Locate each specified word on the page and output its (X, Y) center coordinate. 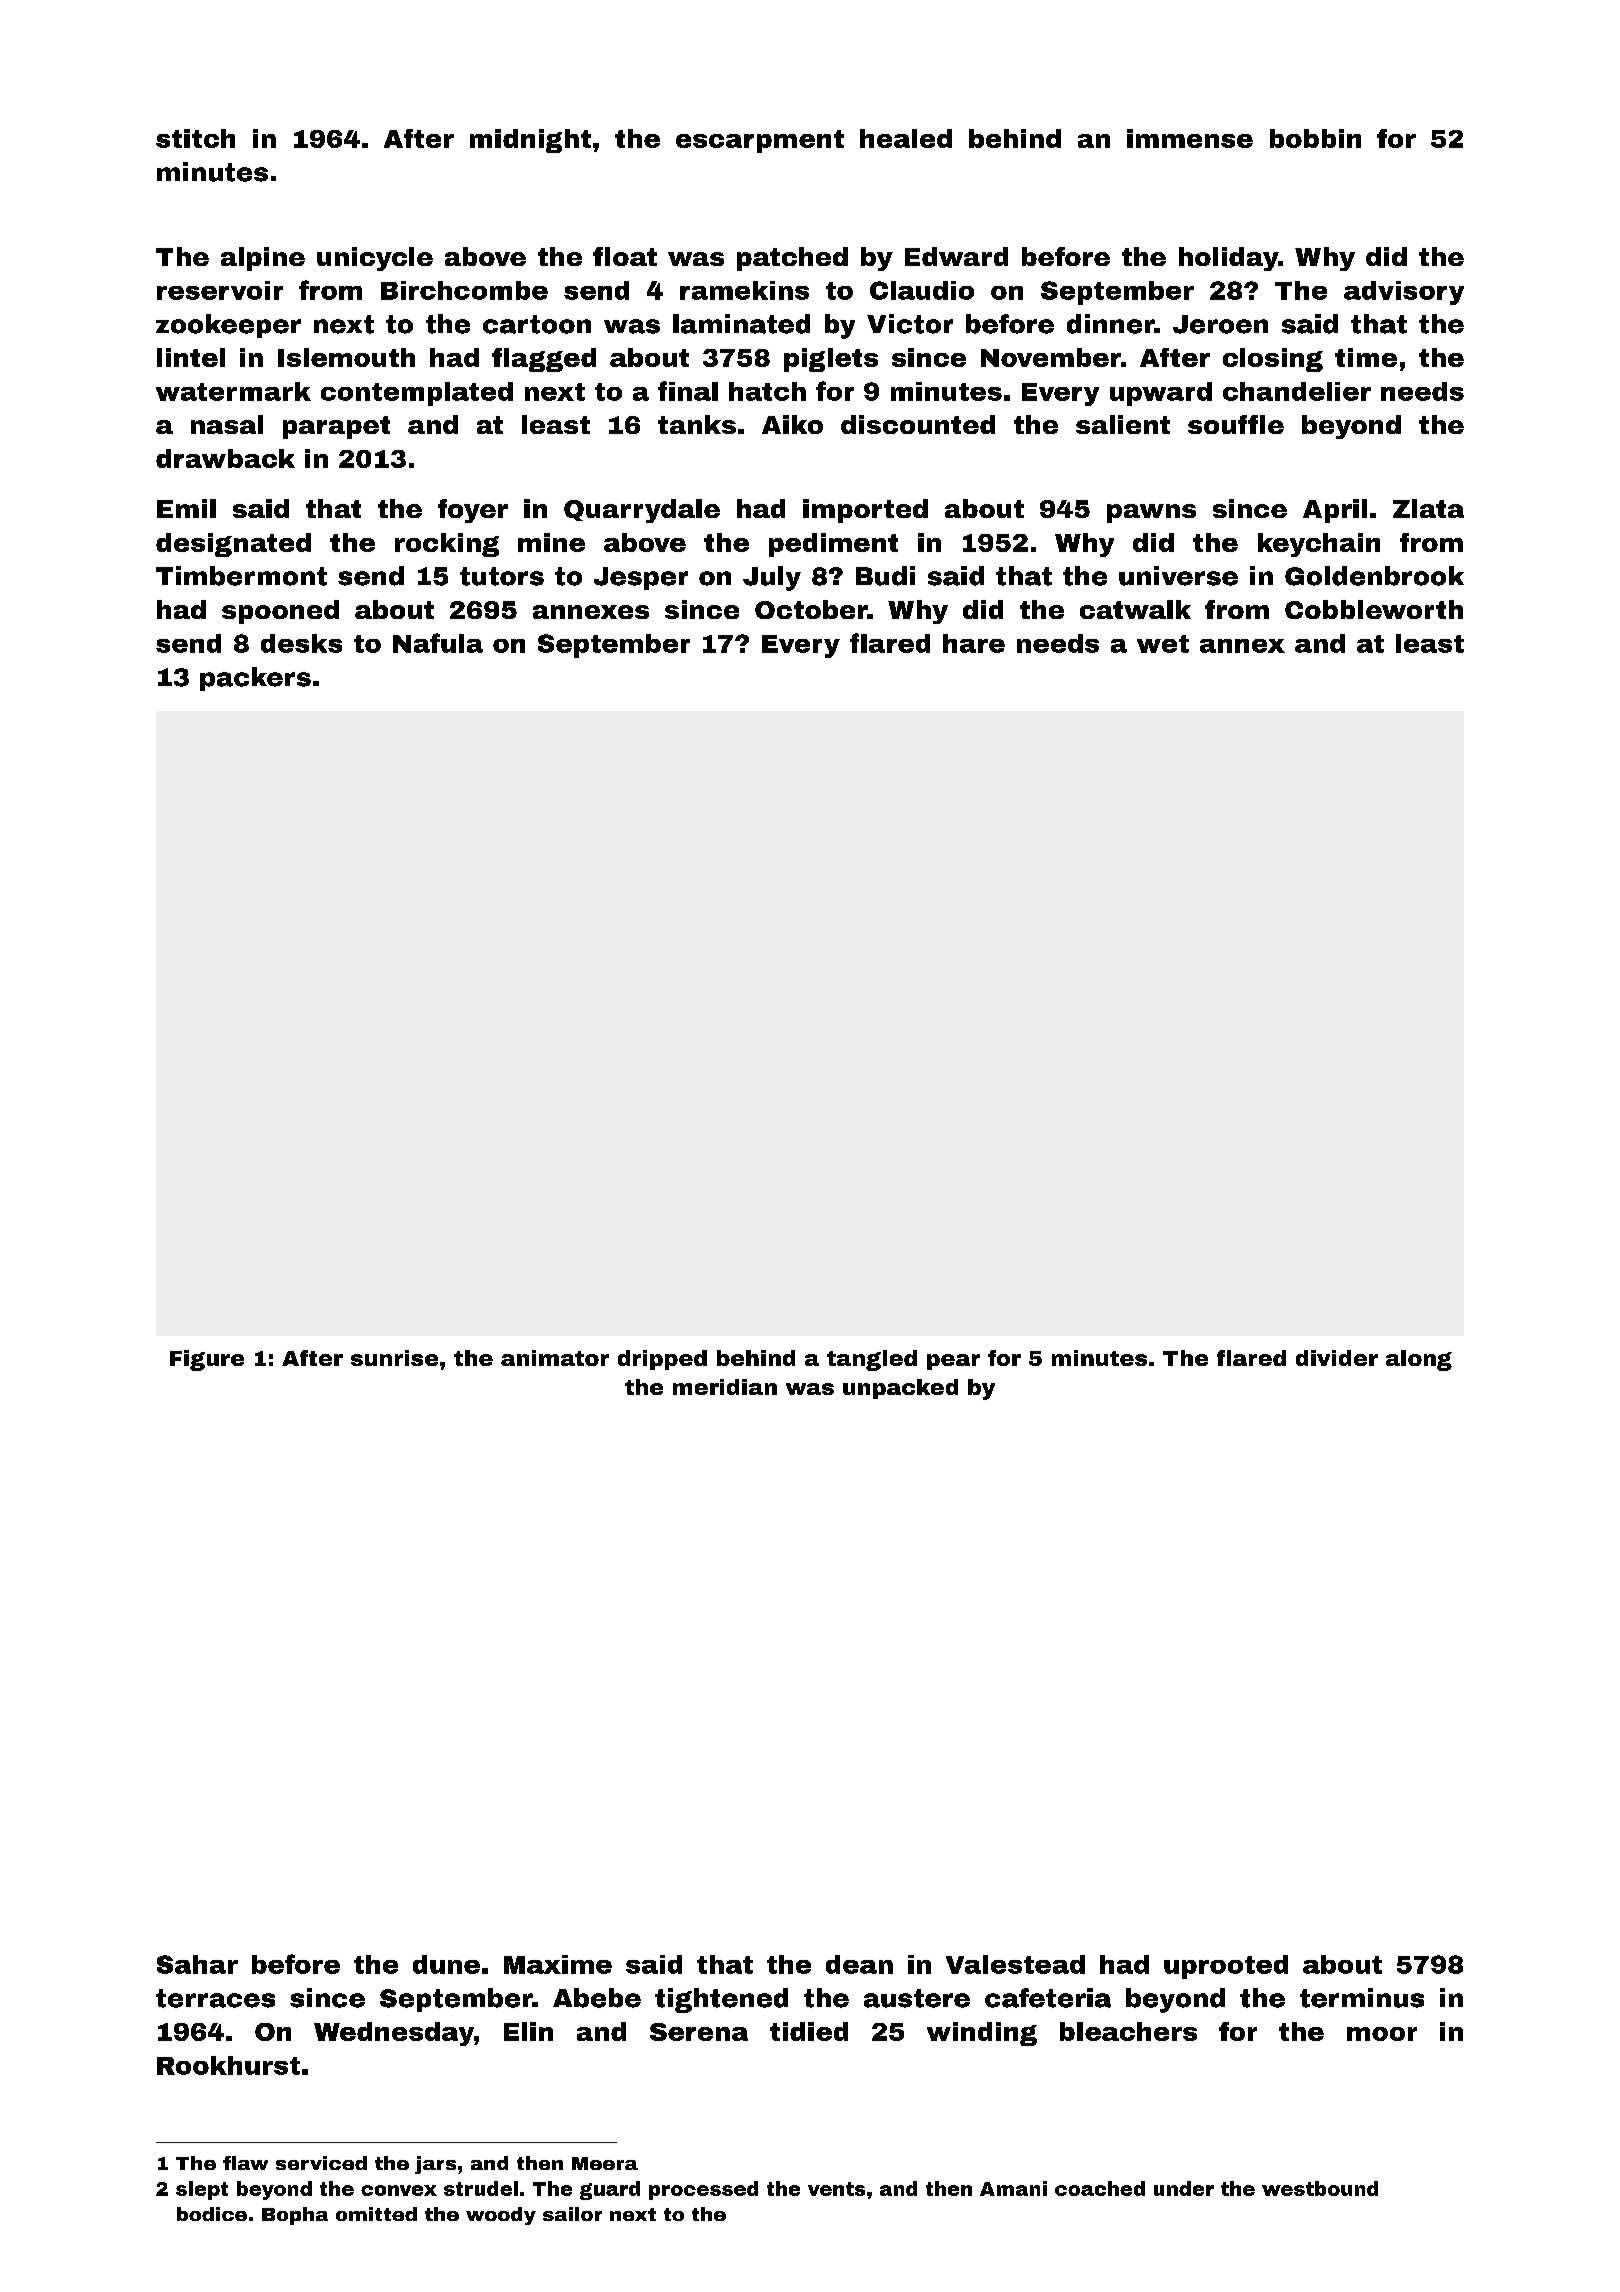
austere (917, 1998)
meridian (725, 1387)
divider (1337, 1358)
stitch (195, 138)
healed (906, 138)
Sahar (197, 1964)
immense (1190, 138)
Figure (207, 1360)
